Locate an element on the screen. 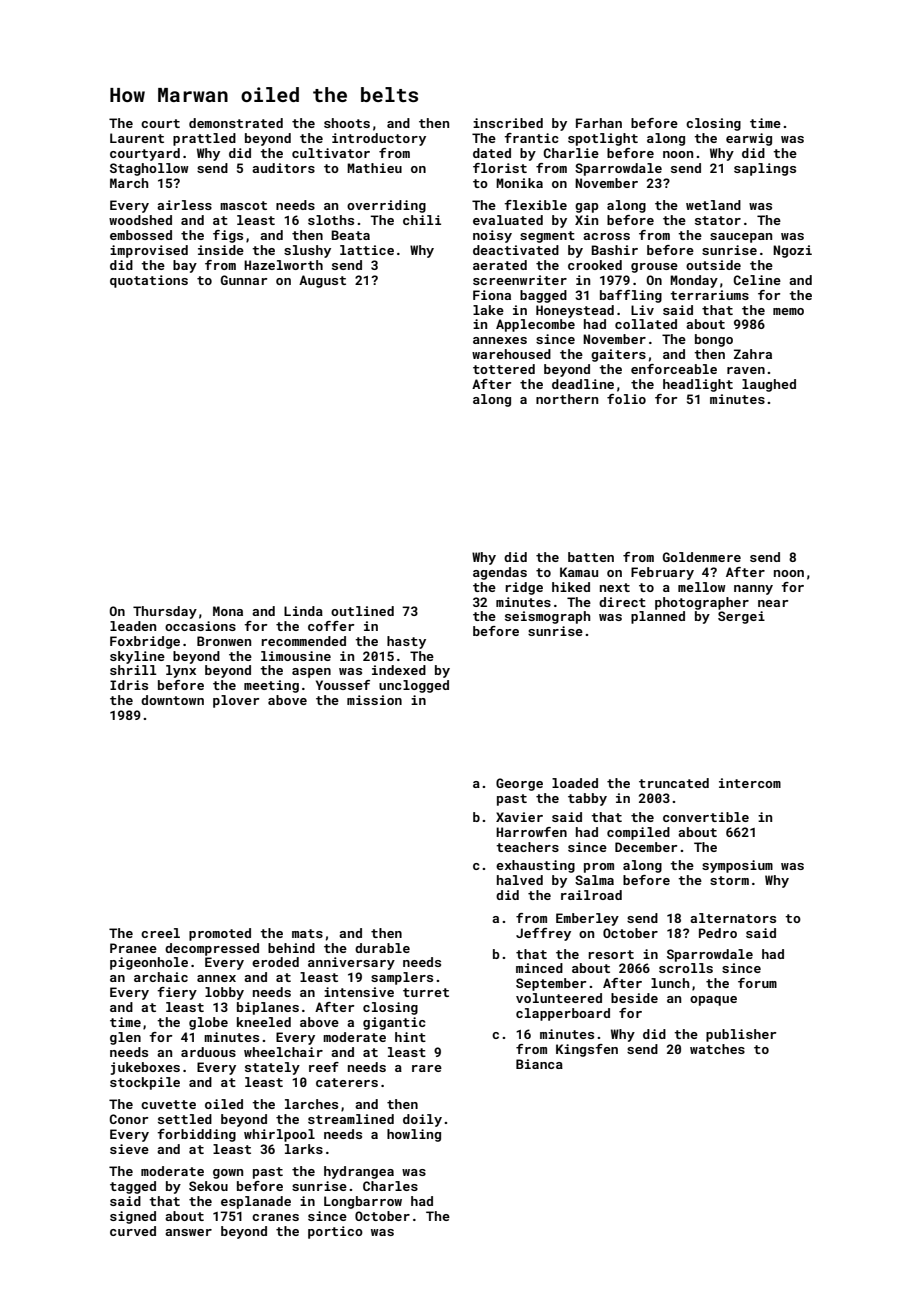  forum is located at coordinates (757, 983).
